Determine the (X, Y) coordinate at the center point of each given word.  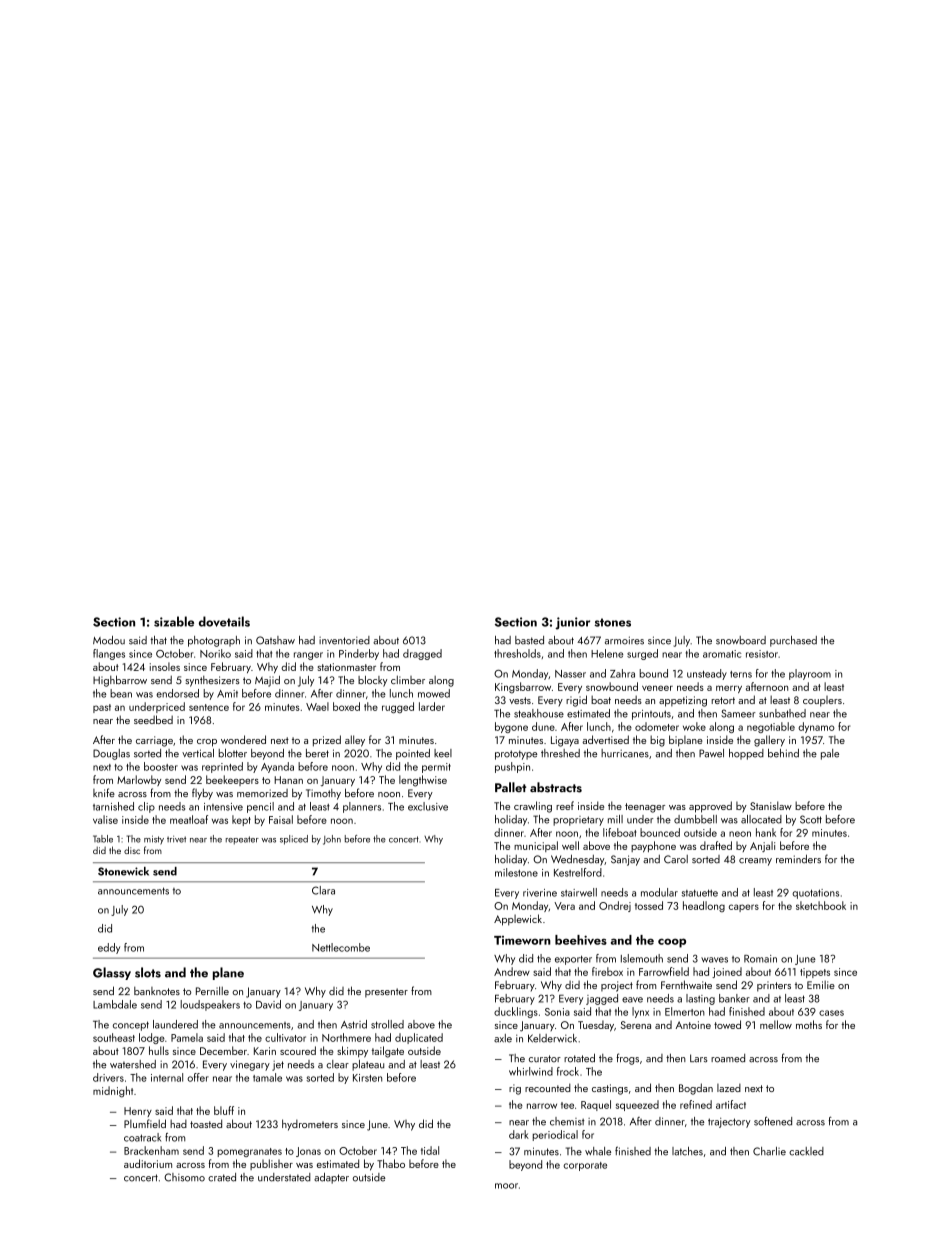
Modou (109, 640)
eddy (109, 948)
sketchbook (821, 905)
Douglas (111, 754)
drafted (716, 845)
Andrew (512, 971)
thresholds (517, 653)
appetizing (683, 701)
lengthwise (423, 781)
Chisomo (184, 1177)
